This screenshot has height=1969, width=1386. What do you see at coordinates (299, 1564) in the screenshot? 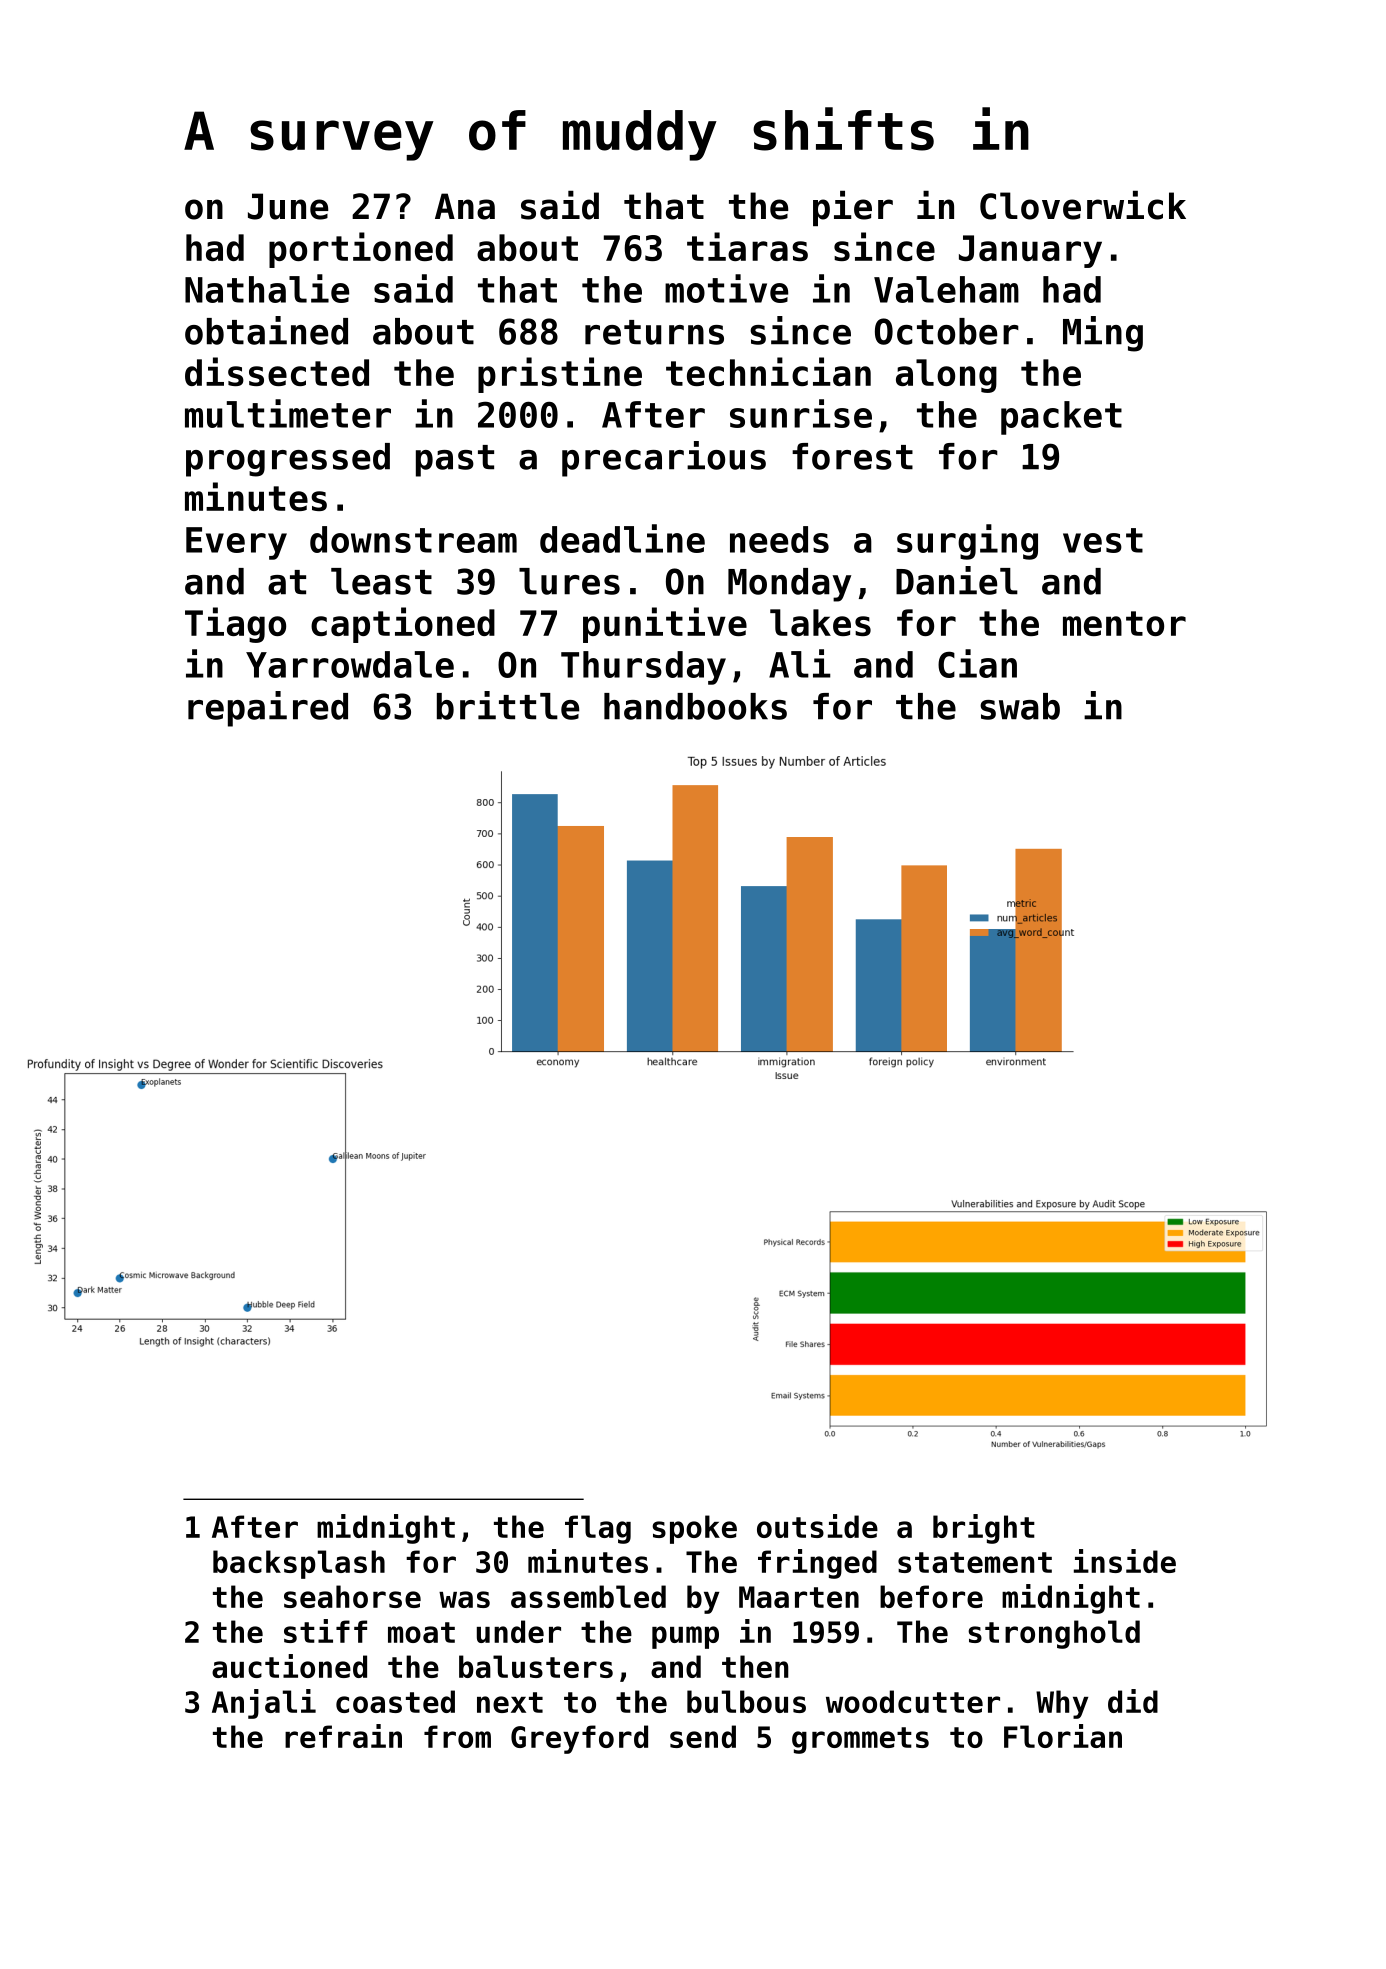
I see `backsplash` at bounding box center [299, 1564].
